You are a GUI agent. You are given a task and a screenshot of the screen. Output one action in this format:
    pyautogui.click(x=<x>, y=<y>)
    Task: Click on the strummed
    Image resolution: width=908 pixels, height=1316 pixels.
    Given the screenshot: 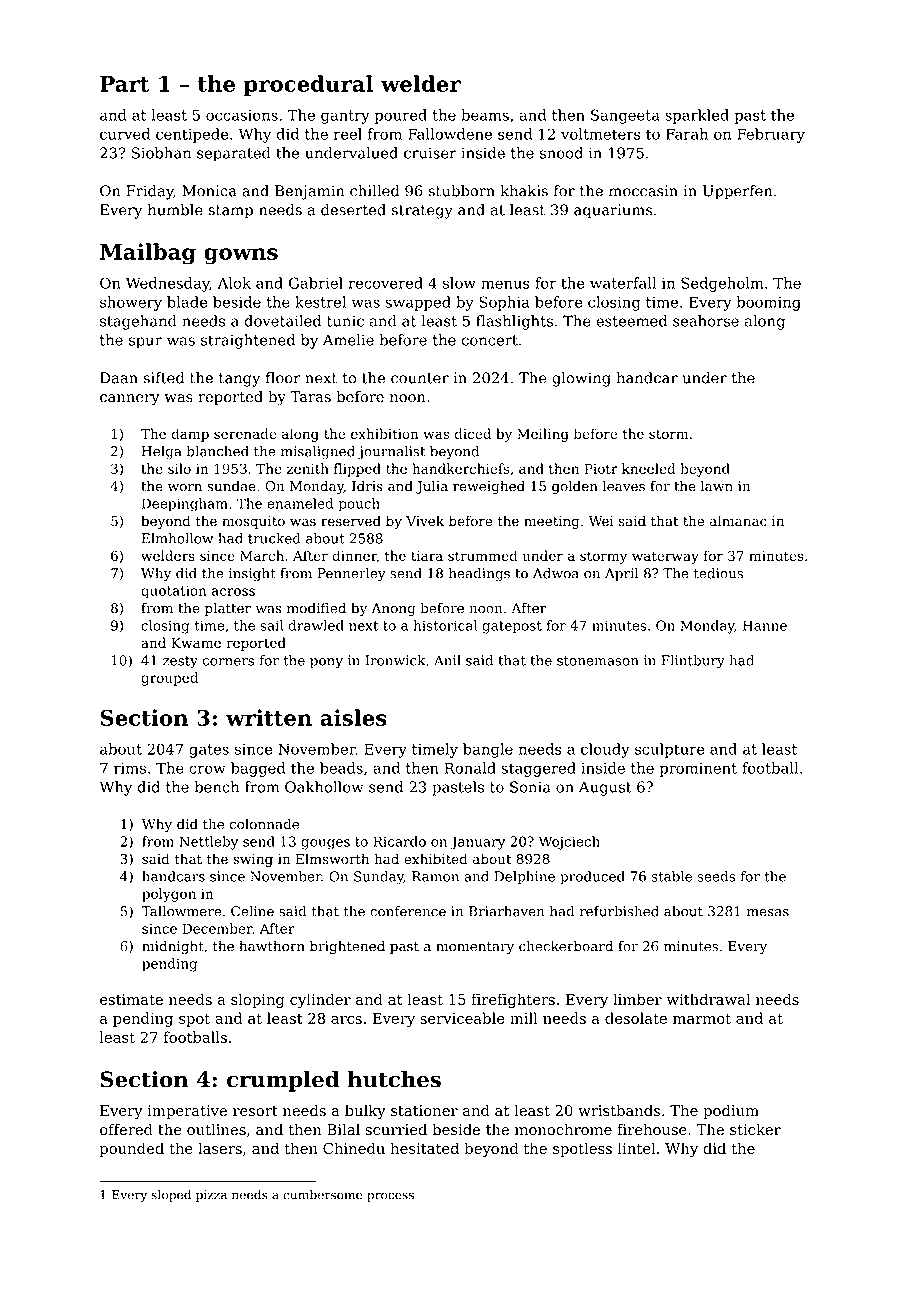 What is the action you would take?
    pyautogui.click(x=483, y=555)
